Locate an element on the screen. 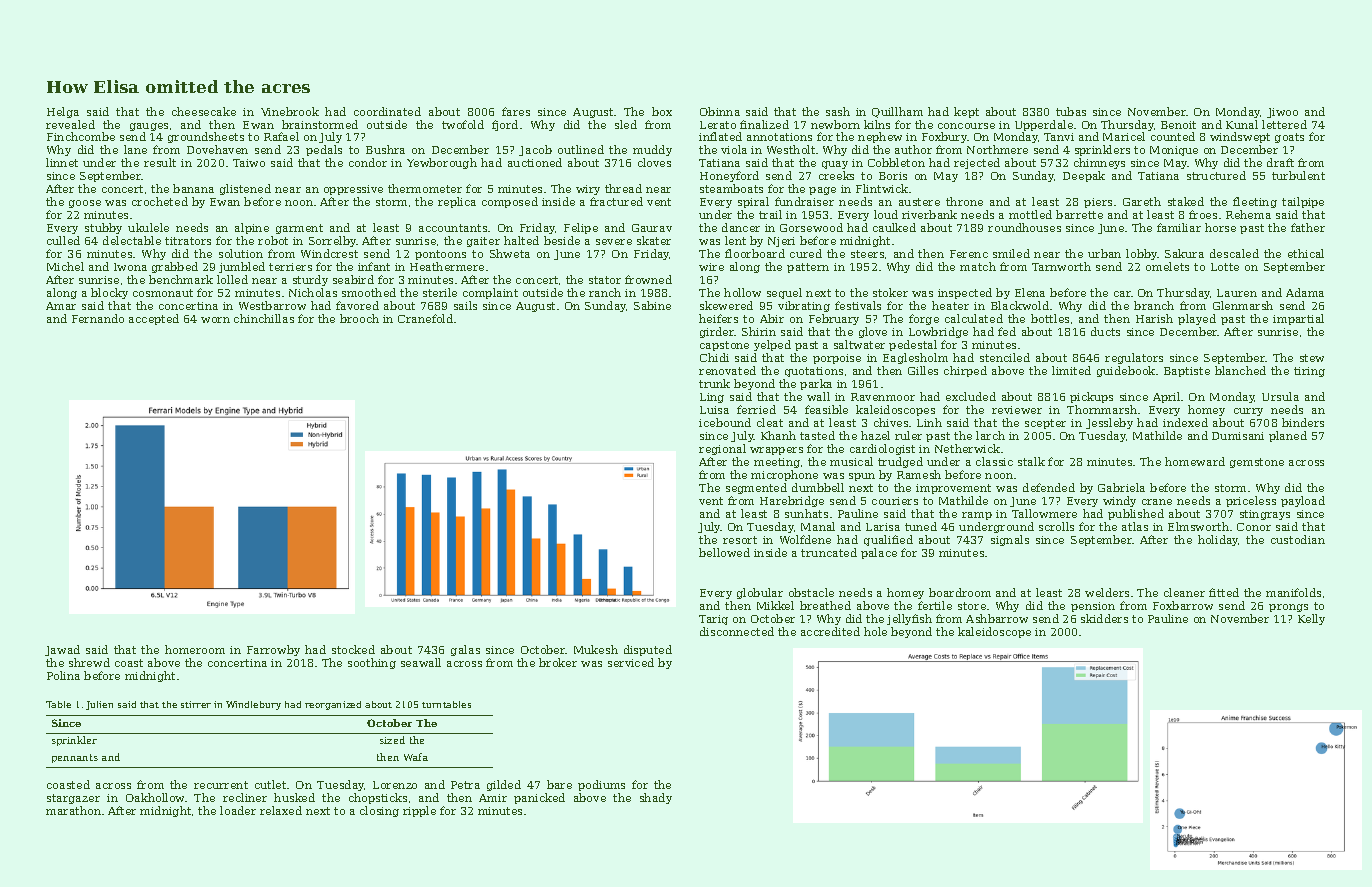  tubas is located at coordinates (1071, 111).
